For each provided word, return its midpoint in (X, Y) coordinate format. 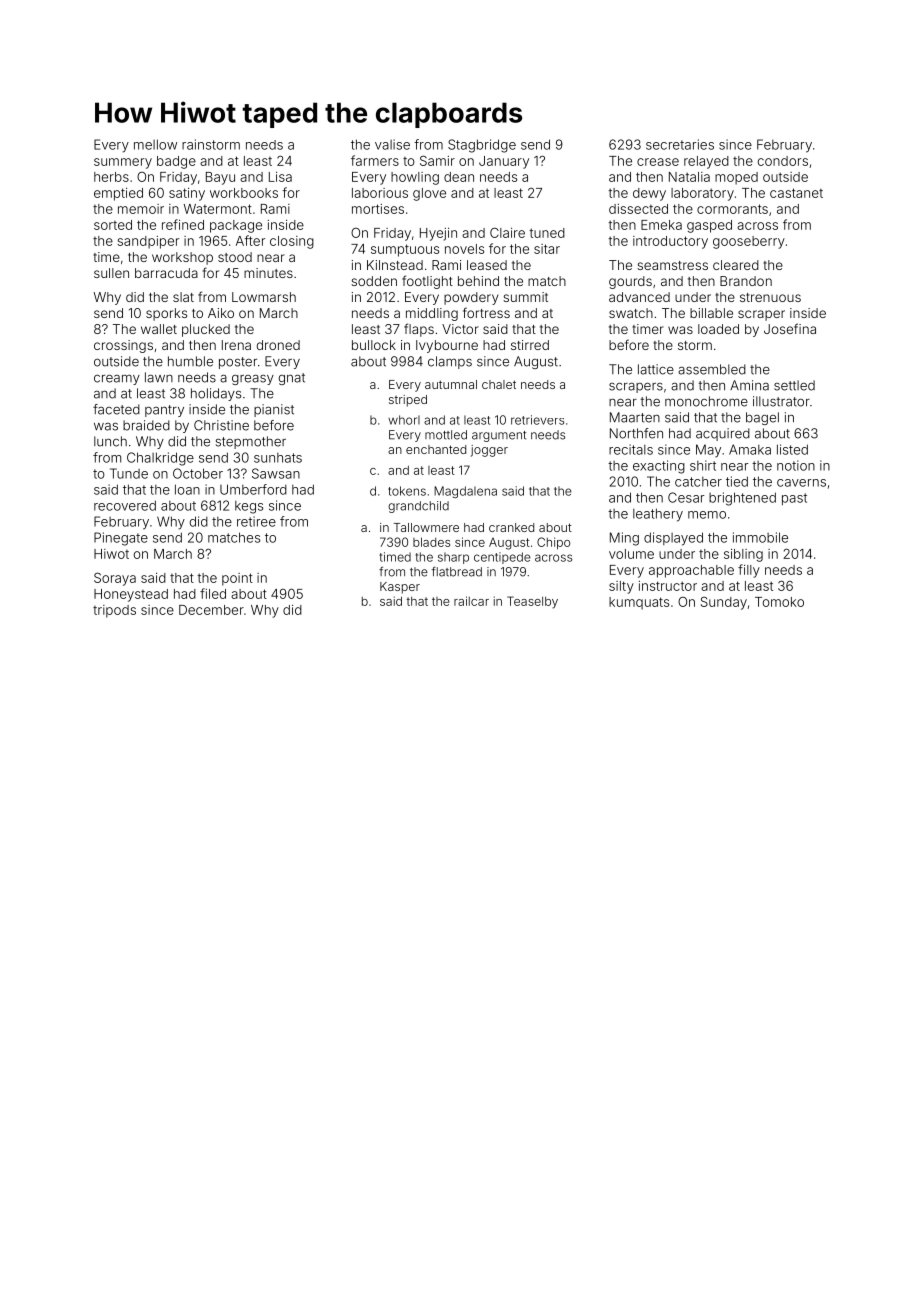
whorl (404, 420)
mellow (155, 144)
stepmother (251, 442)
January (504, 162)
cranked (511, 527)
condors (783, 161)
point (237, 579)
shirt (703, 465)
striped (408, 401)
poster (238, 363)
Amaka (750, 449)
